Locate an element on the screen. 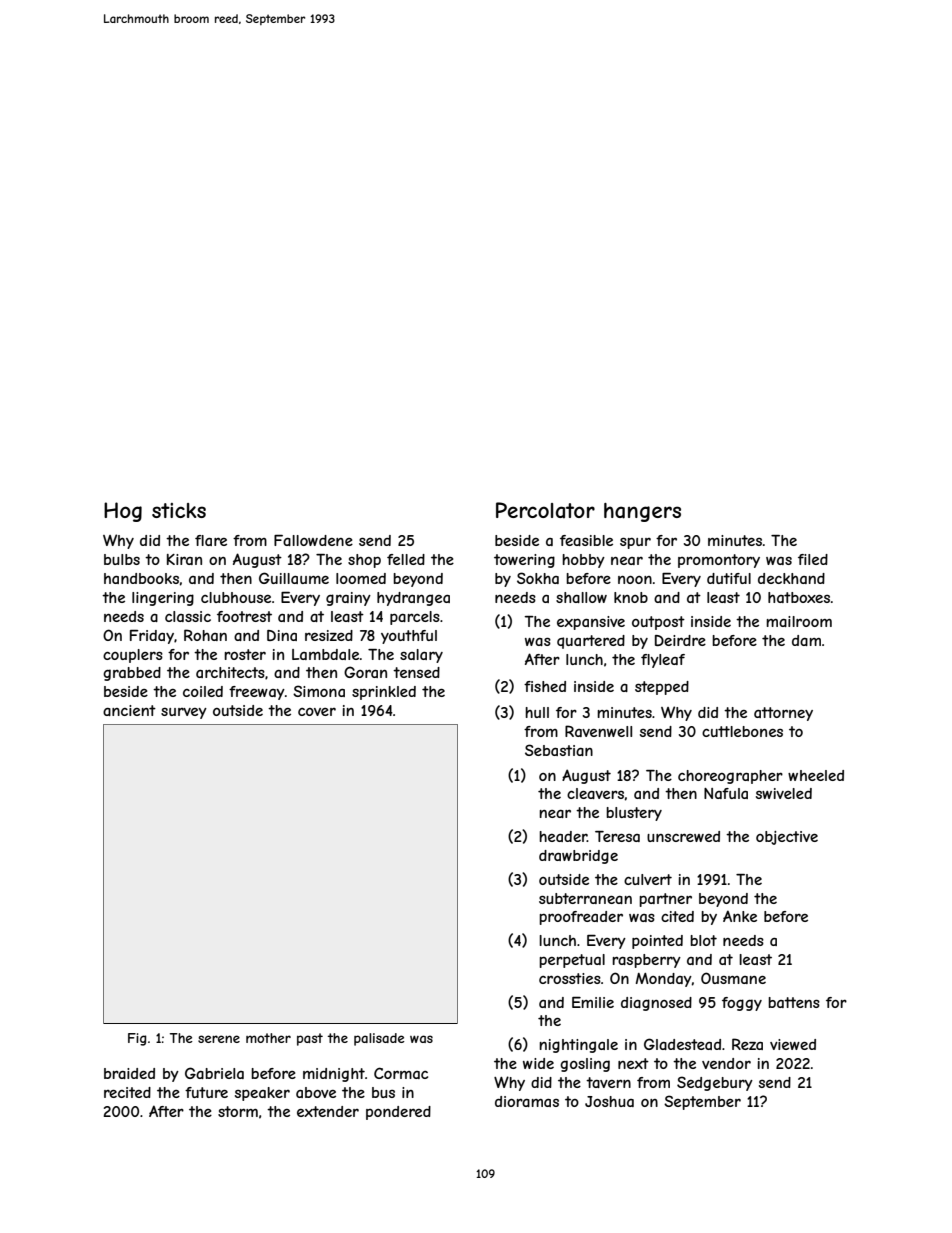 Image resolution: width=952 pixels, height=1233 pixels. Percolator is located at coordinates (545, 510).
